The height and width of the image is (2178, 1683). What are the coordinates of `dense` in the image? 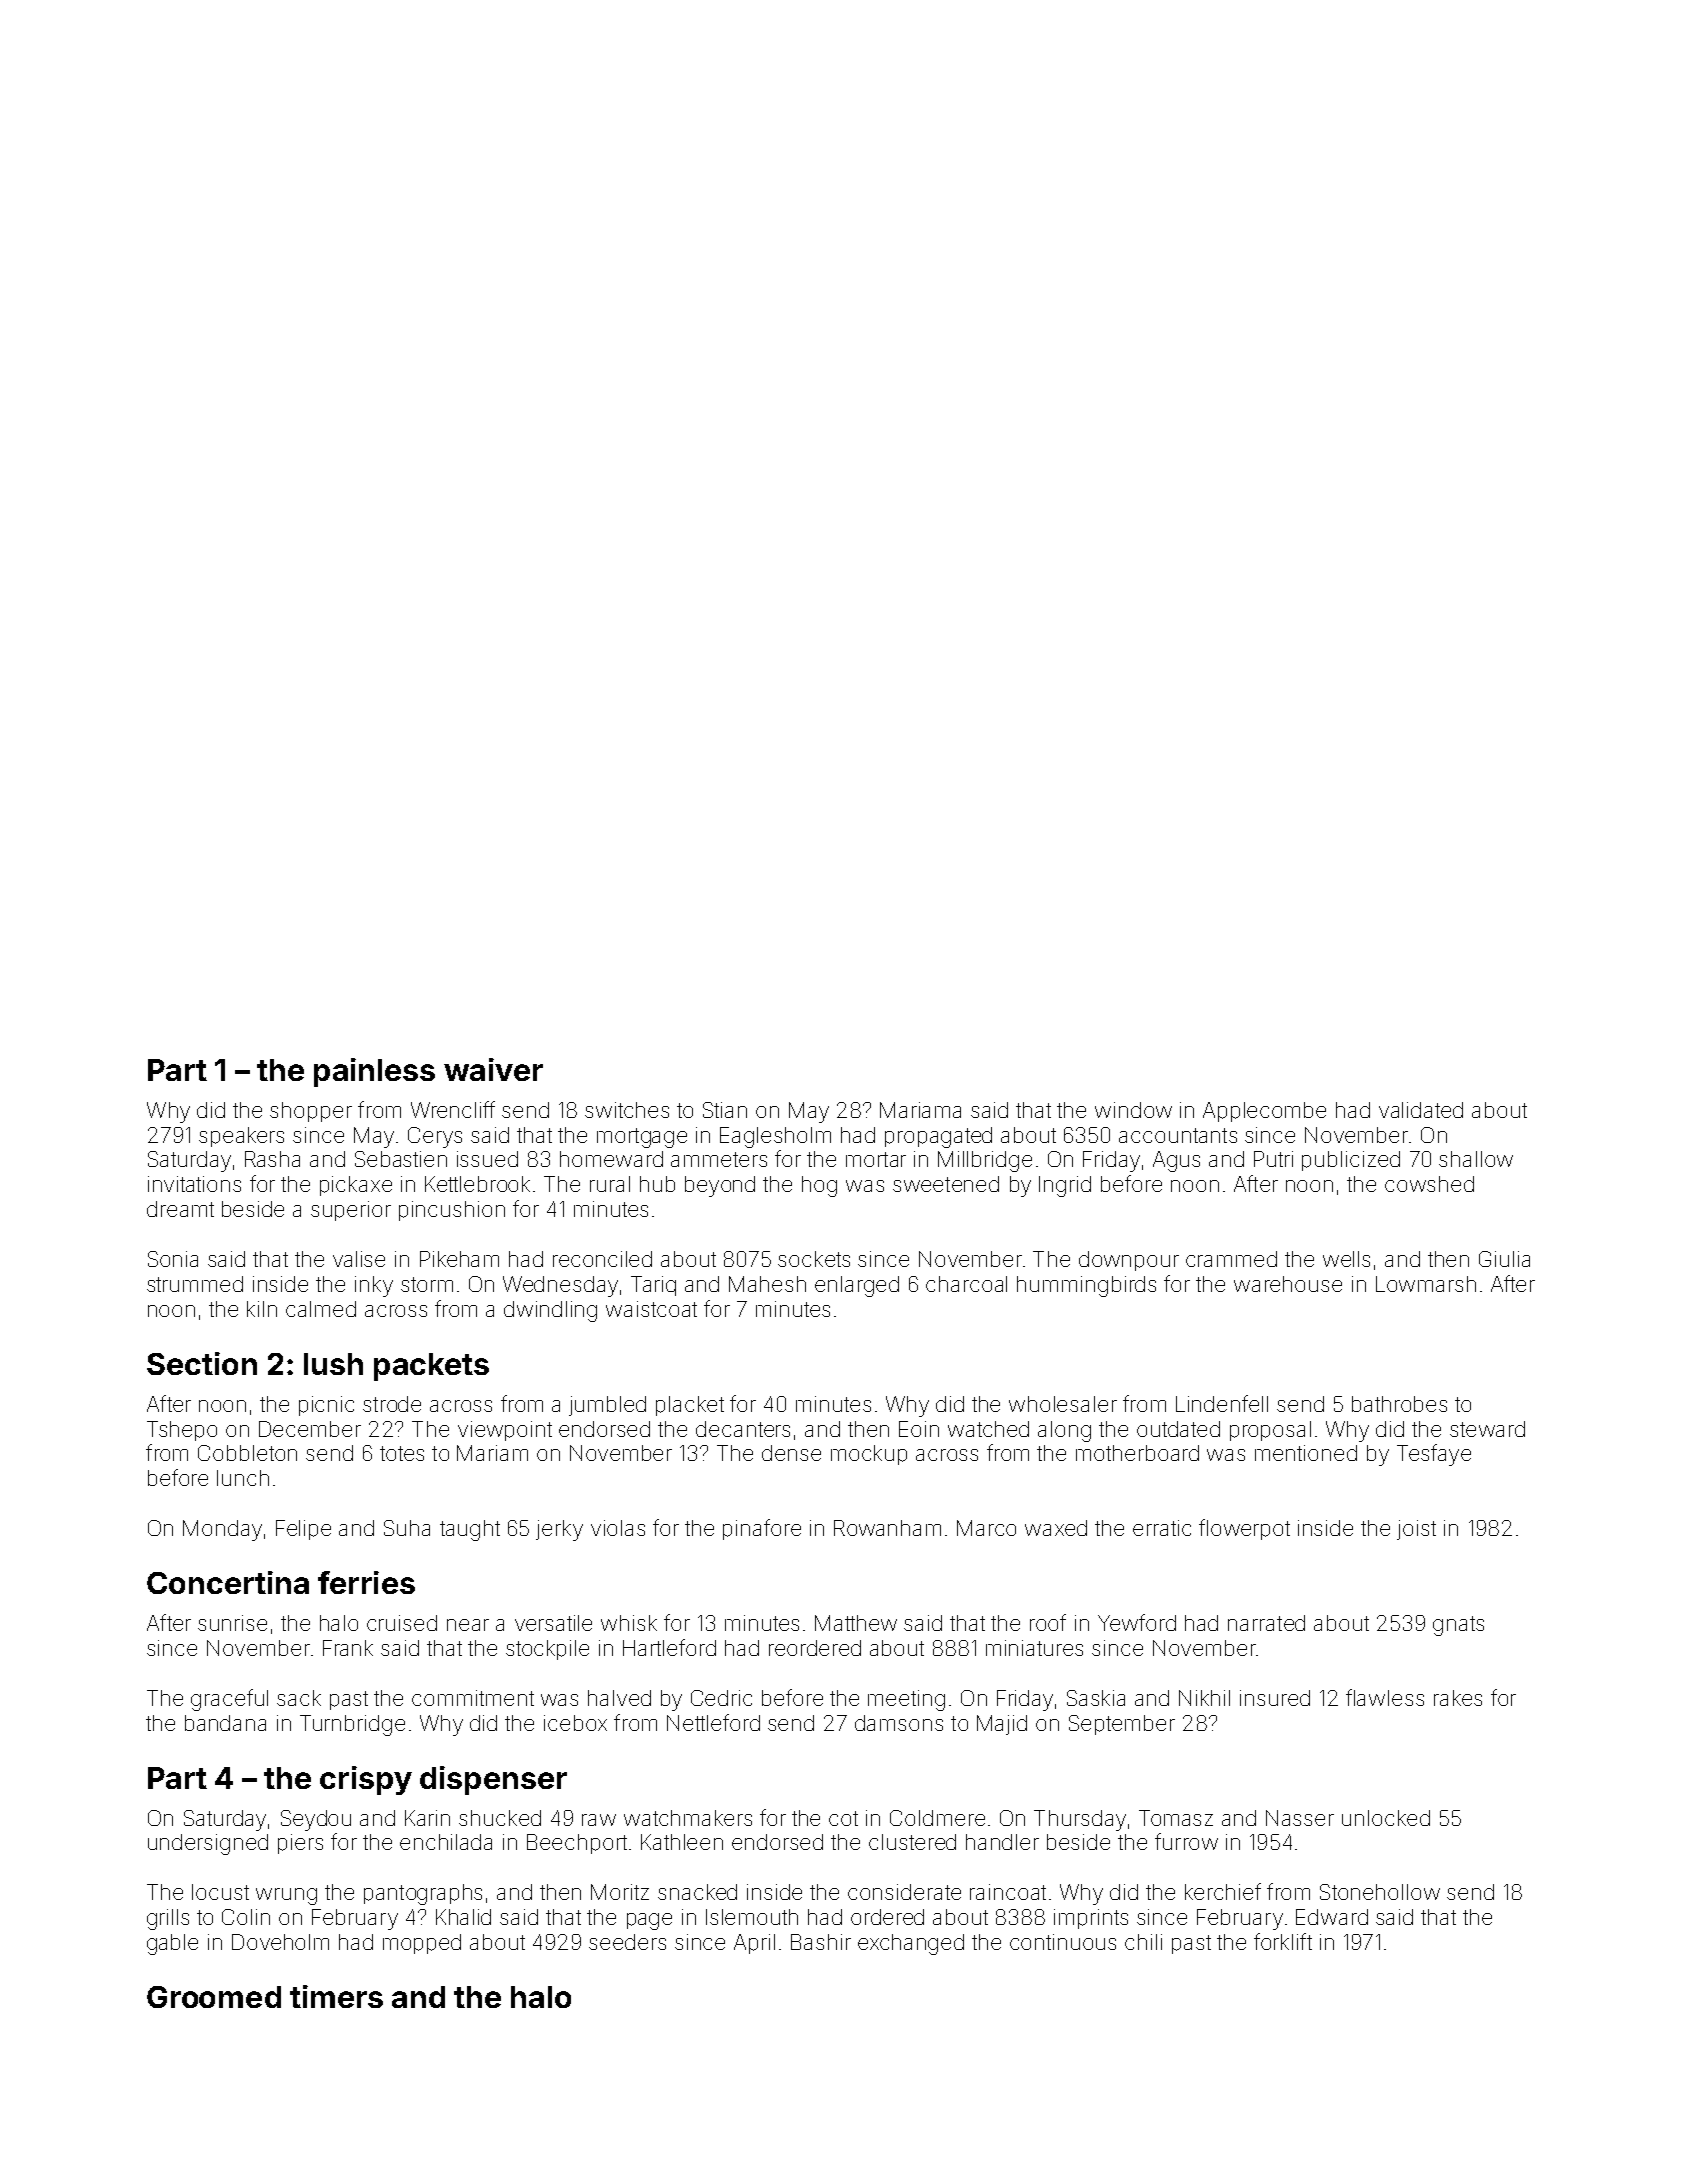 It's located at (791, 1453).
